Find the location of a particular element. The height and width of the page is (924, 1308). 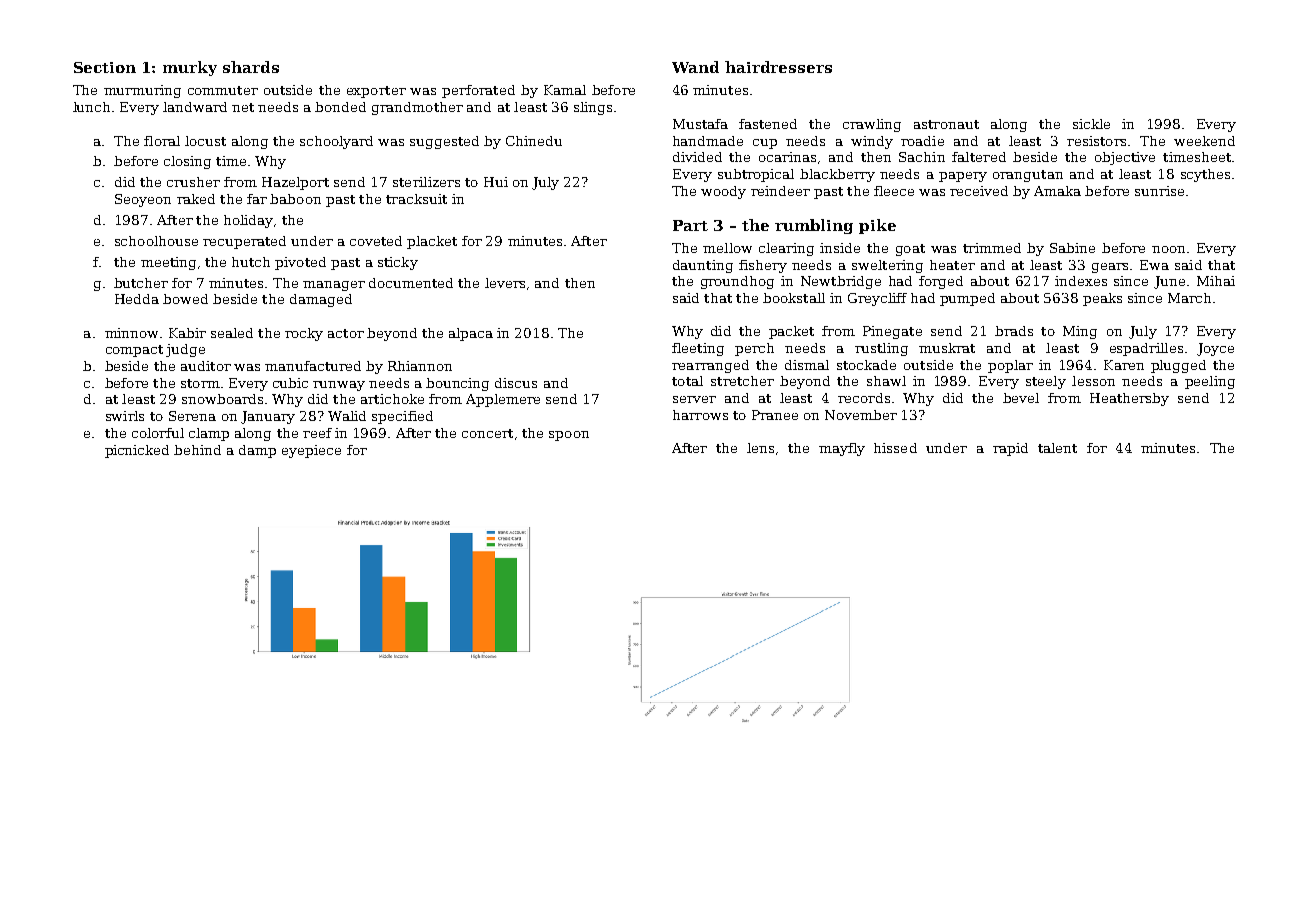

eyepiece is located at coordinates (311, 451).
